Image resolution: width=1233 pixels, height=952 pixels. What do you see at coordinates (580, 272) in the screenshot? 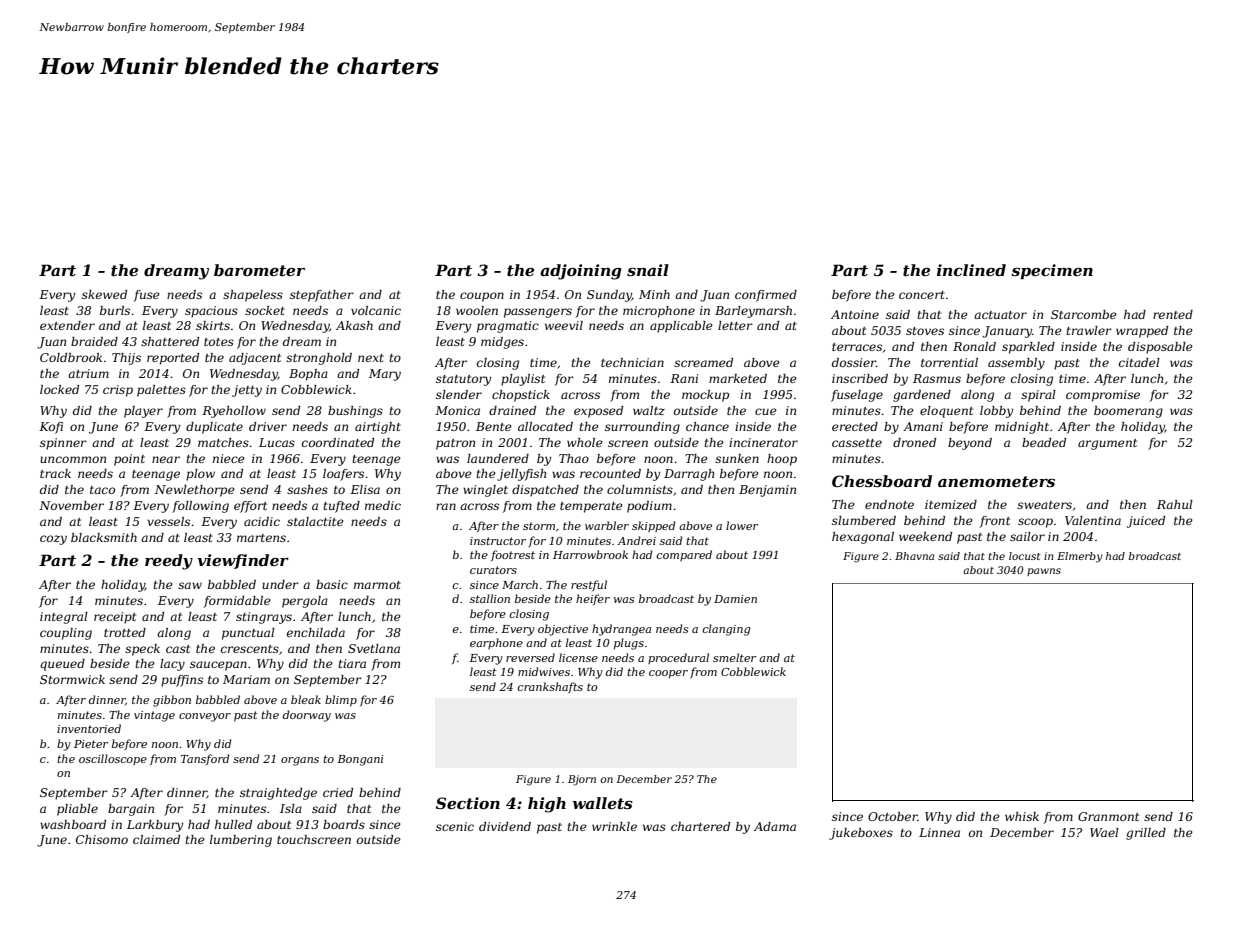
I see `adjoining` at bounding box center [580, 272].
